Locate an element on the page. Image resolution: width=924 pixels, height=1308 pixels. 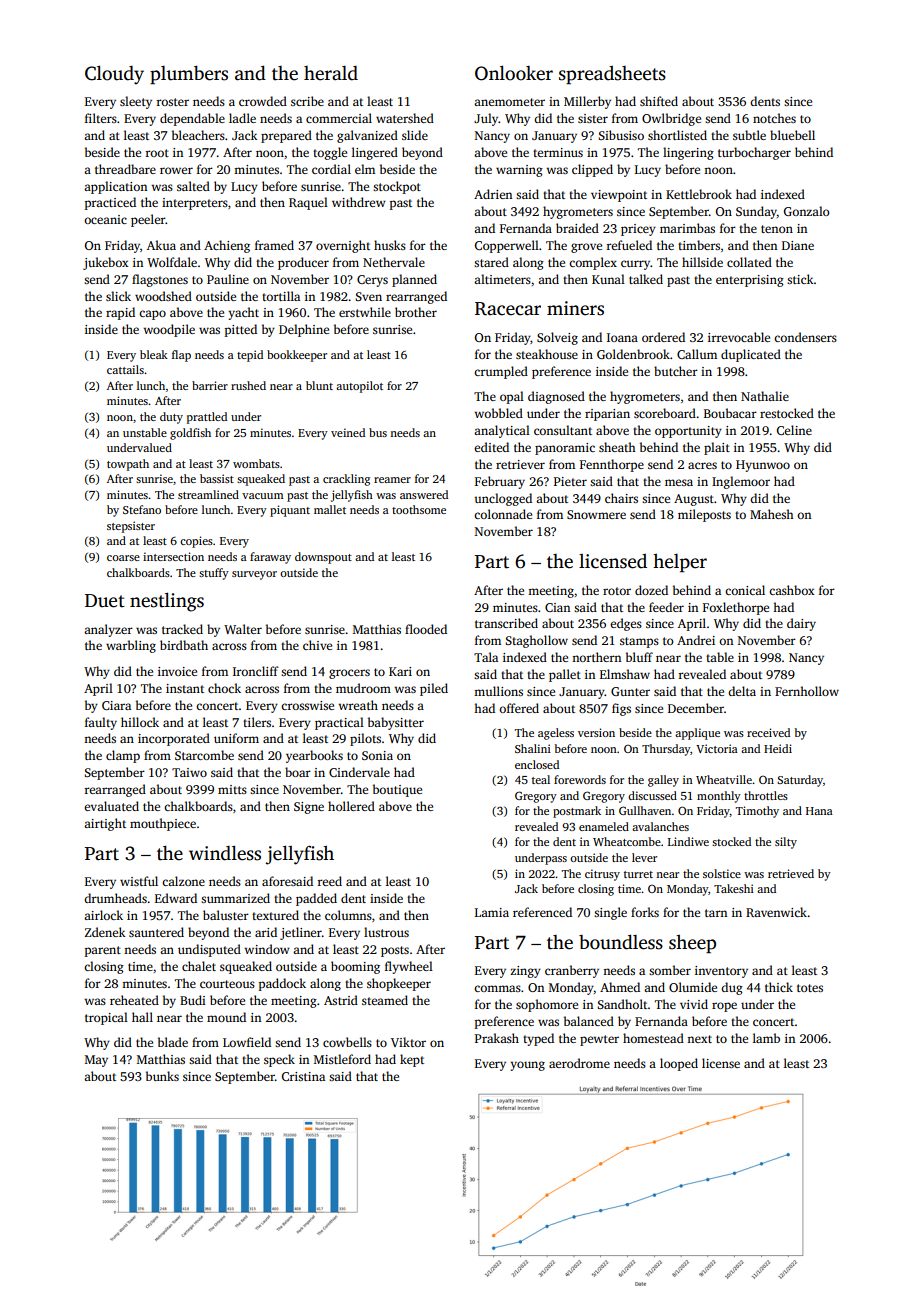
dozed is located at coordinates (651, 590).
